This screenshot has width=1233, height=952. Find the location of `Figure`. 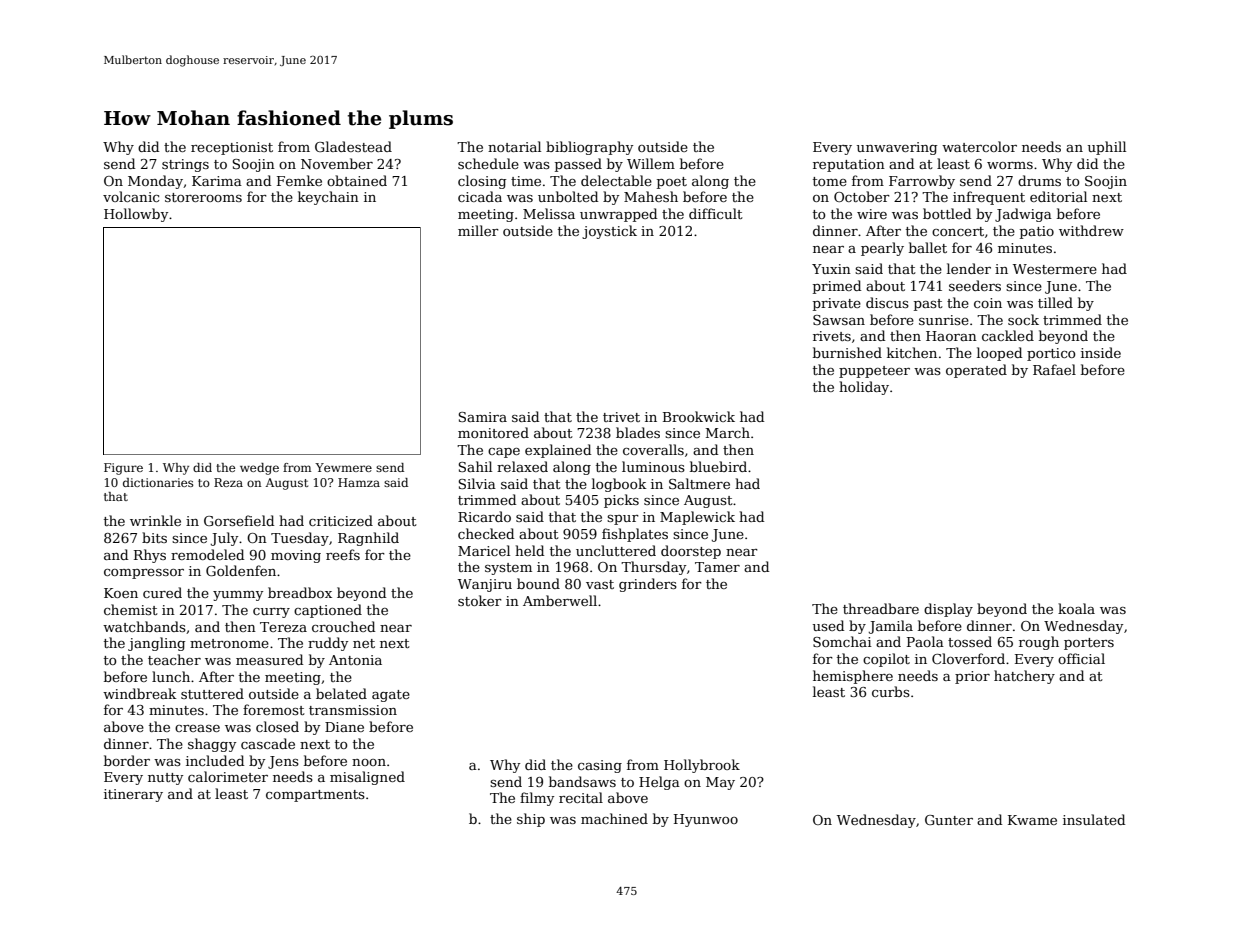

Figure is located at coordinates (123, 469).
